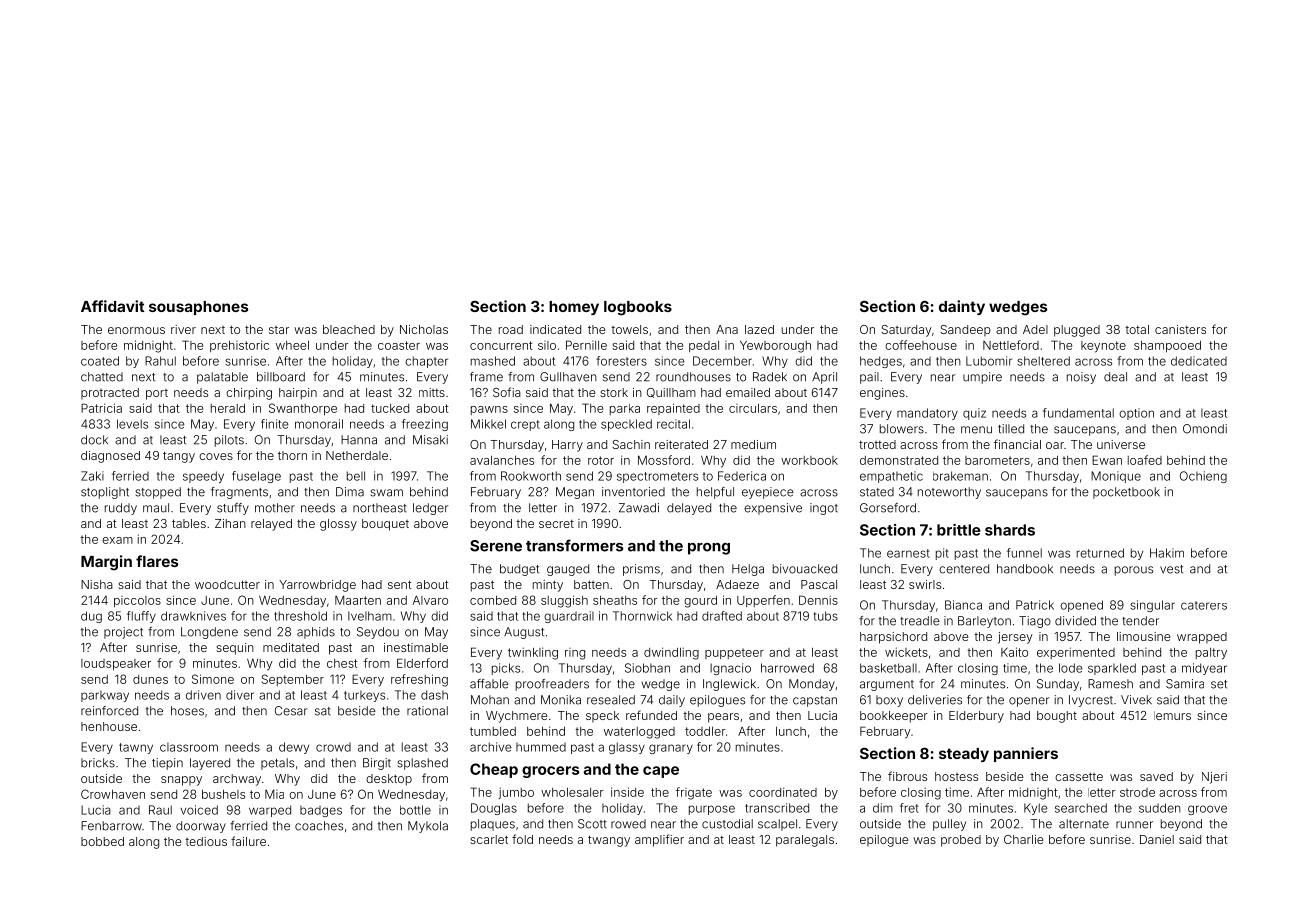 This document has height=924, width=1308. What do you see at coordinates (91, 617) in the document?
I see `dug` at bounding box center [91, 617].
